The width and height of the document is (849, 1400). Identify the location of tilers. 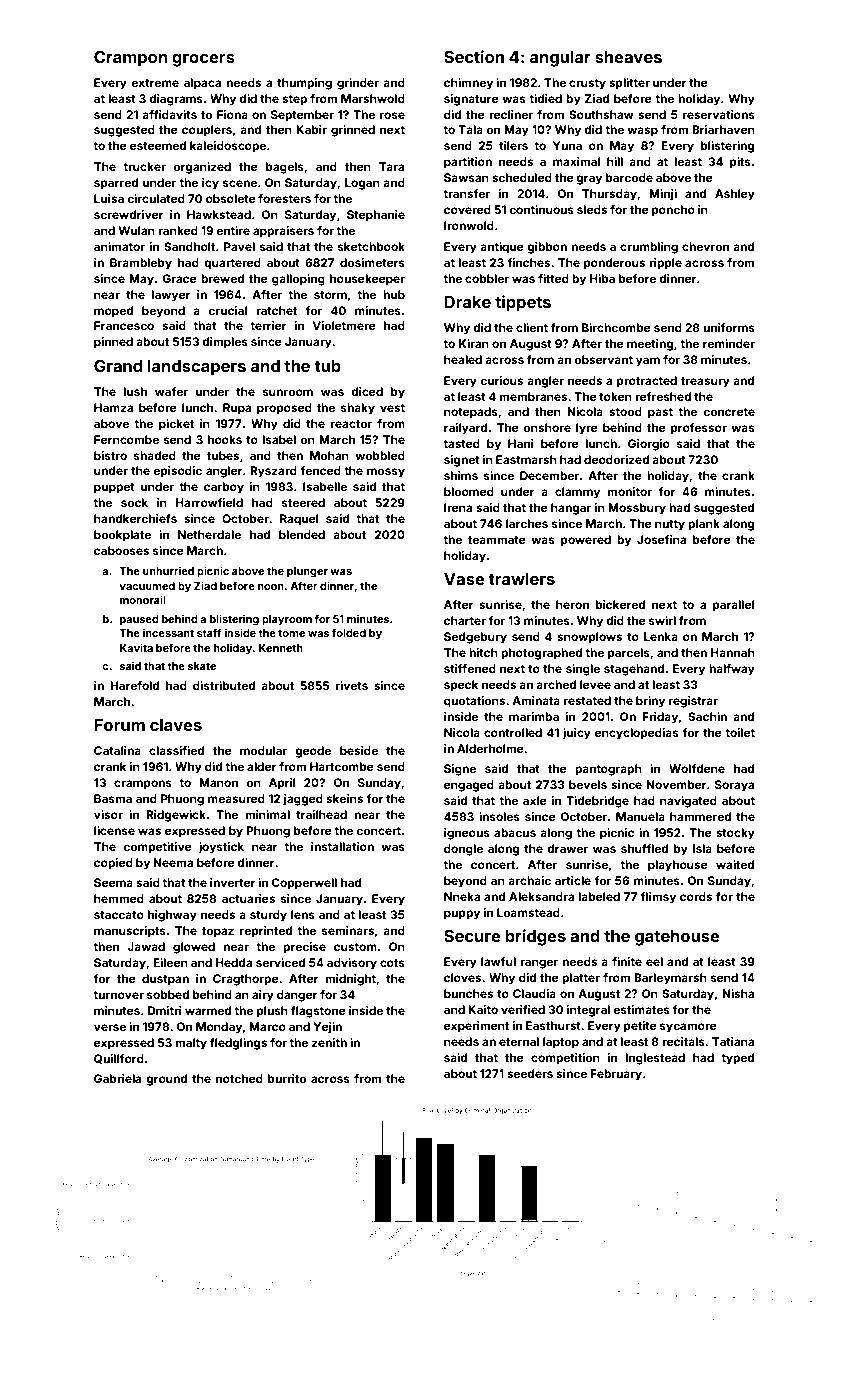
(513, 145).
